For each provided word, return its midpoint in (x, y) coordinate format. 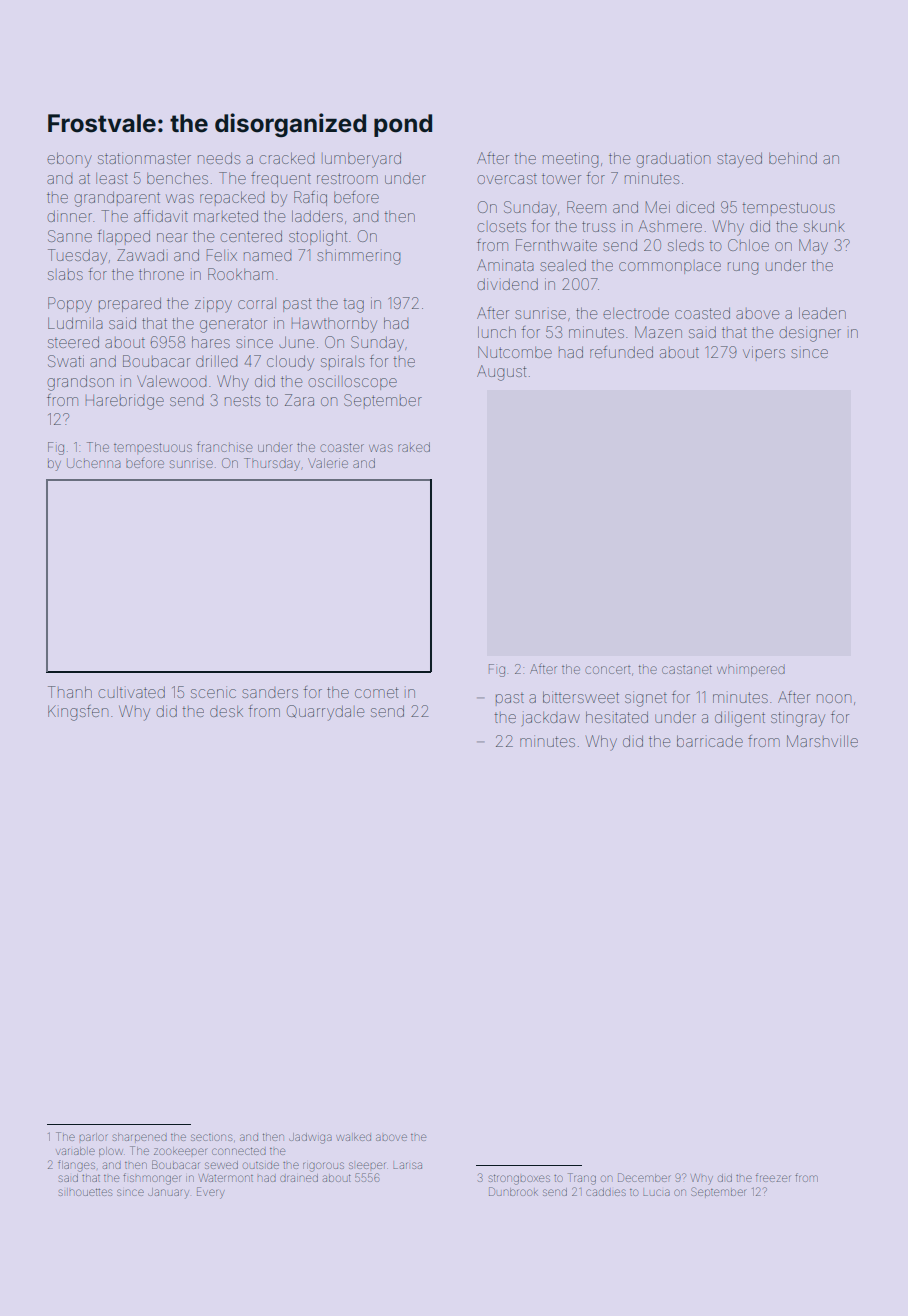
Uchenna (93, 464)
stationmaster (144, 158)
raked (414, 447)
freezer (773, 1177)
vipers (764, 352)
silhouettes (85, 1192)
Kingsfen (78, 713)
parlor (94, 1137)
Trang (582, 1179)
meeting (570, 160)
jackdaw (551, 719)
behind (793, 158)
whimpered (751, 671)
